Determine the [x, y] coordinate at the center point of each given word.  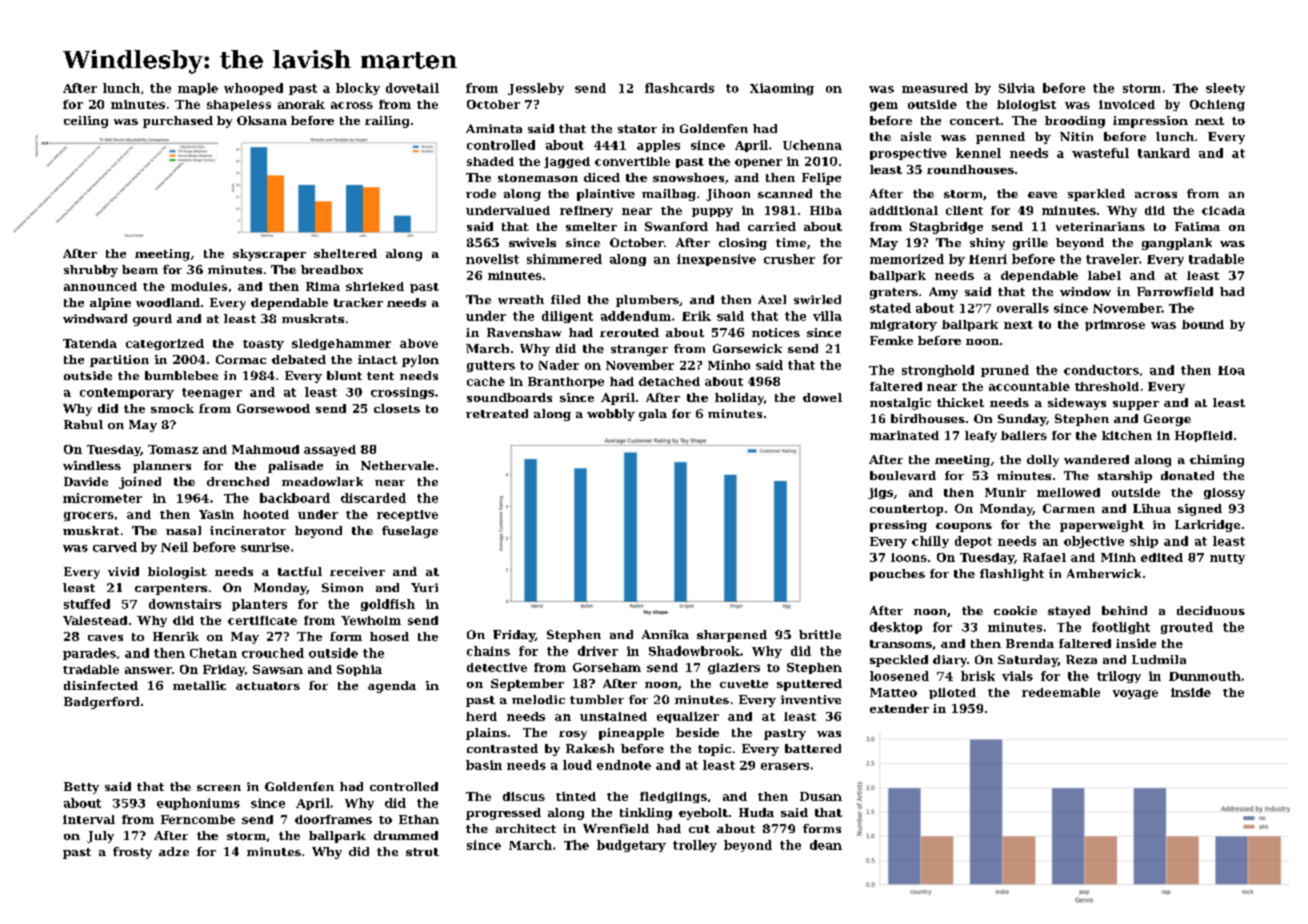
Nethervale [397, 465]
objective [1094, 542]
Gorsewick [747, 348]
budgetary [631, 846]
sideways [1077, 404]
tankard [1164, 153]
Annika [665, 634]
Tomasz [173, 449]
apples [658, 146]
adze [174, 851]
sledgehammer [341, 344]
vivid [123, 571]
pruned [1005, 371]
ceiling [86, 122]
